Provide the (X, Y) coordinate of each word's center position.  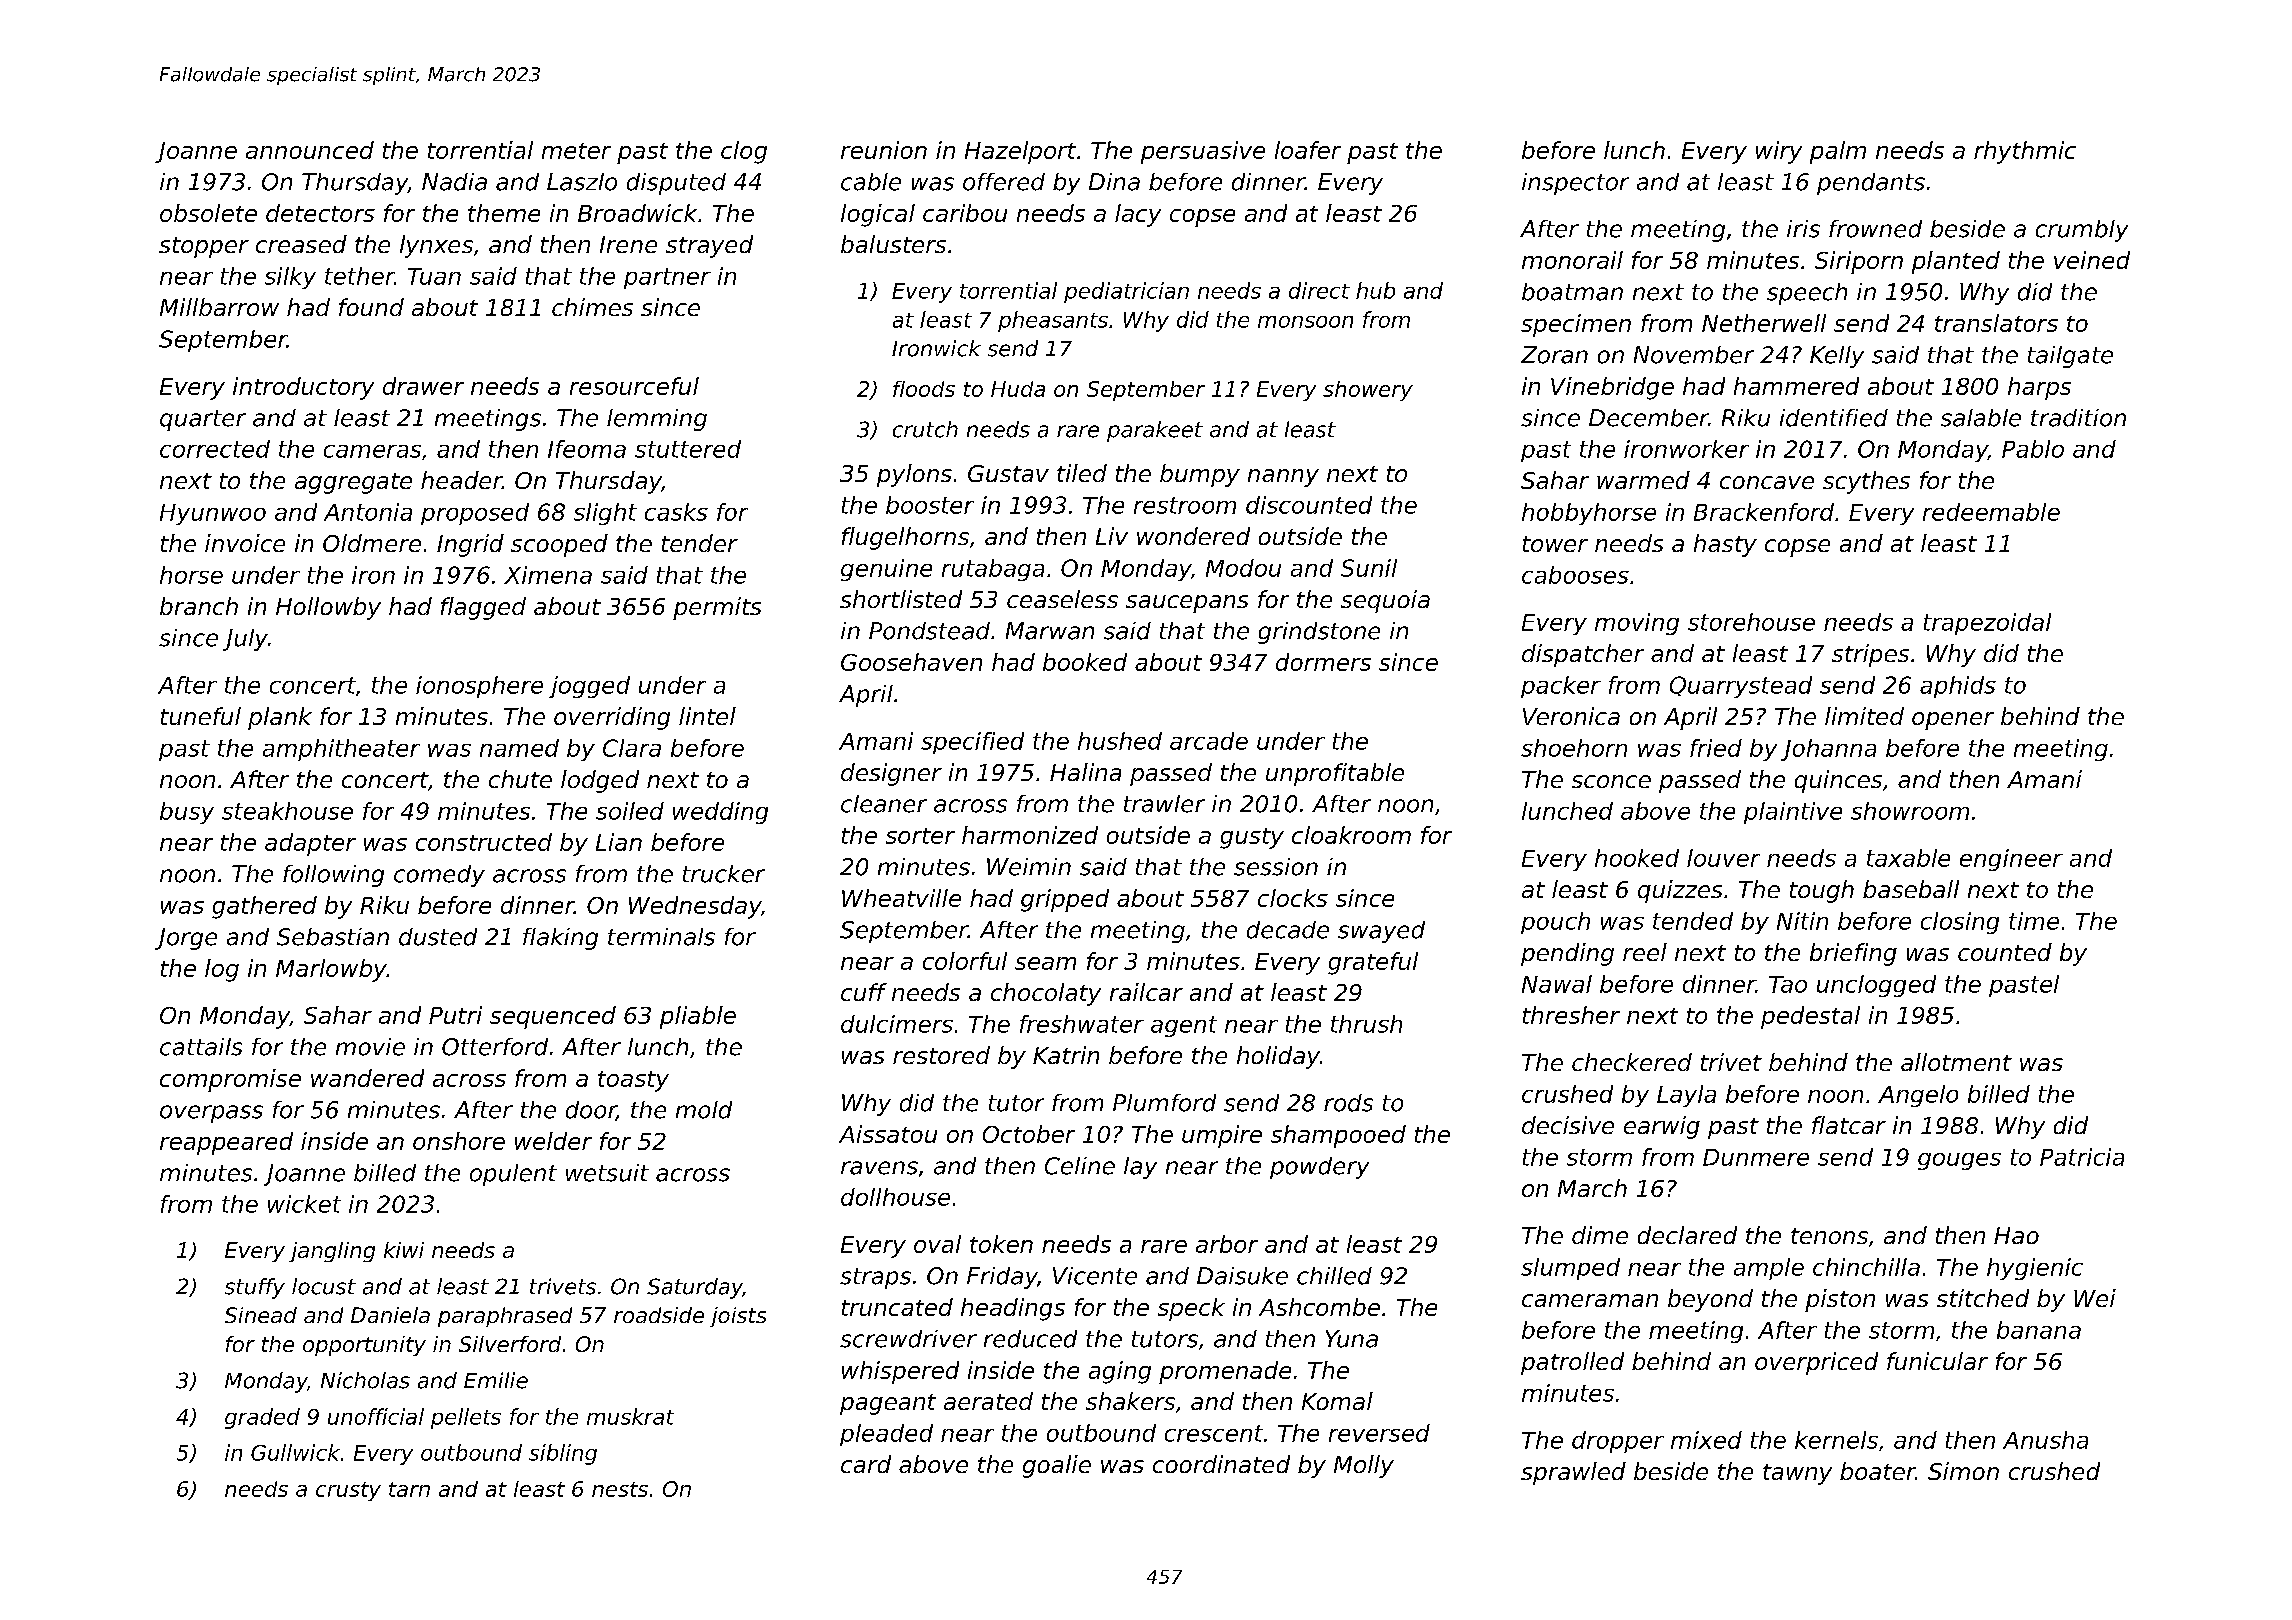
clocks (1293, 898)
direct (1319, 290)
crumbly (2082, 231)
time (2034, 921)
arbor (1227, 1244)
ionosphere (479, 687)
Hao (2016, 1235)
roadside (659, 1315)
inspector (1575, 184)
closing (1960, 923)
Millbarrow (219, 307)
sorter (920, 836)
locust (324, 1286)
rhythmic (2025, 152)
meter (576, 151)
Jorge (186, 939)
